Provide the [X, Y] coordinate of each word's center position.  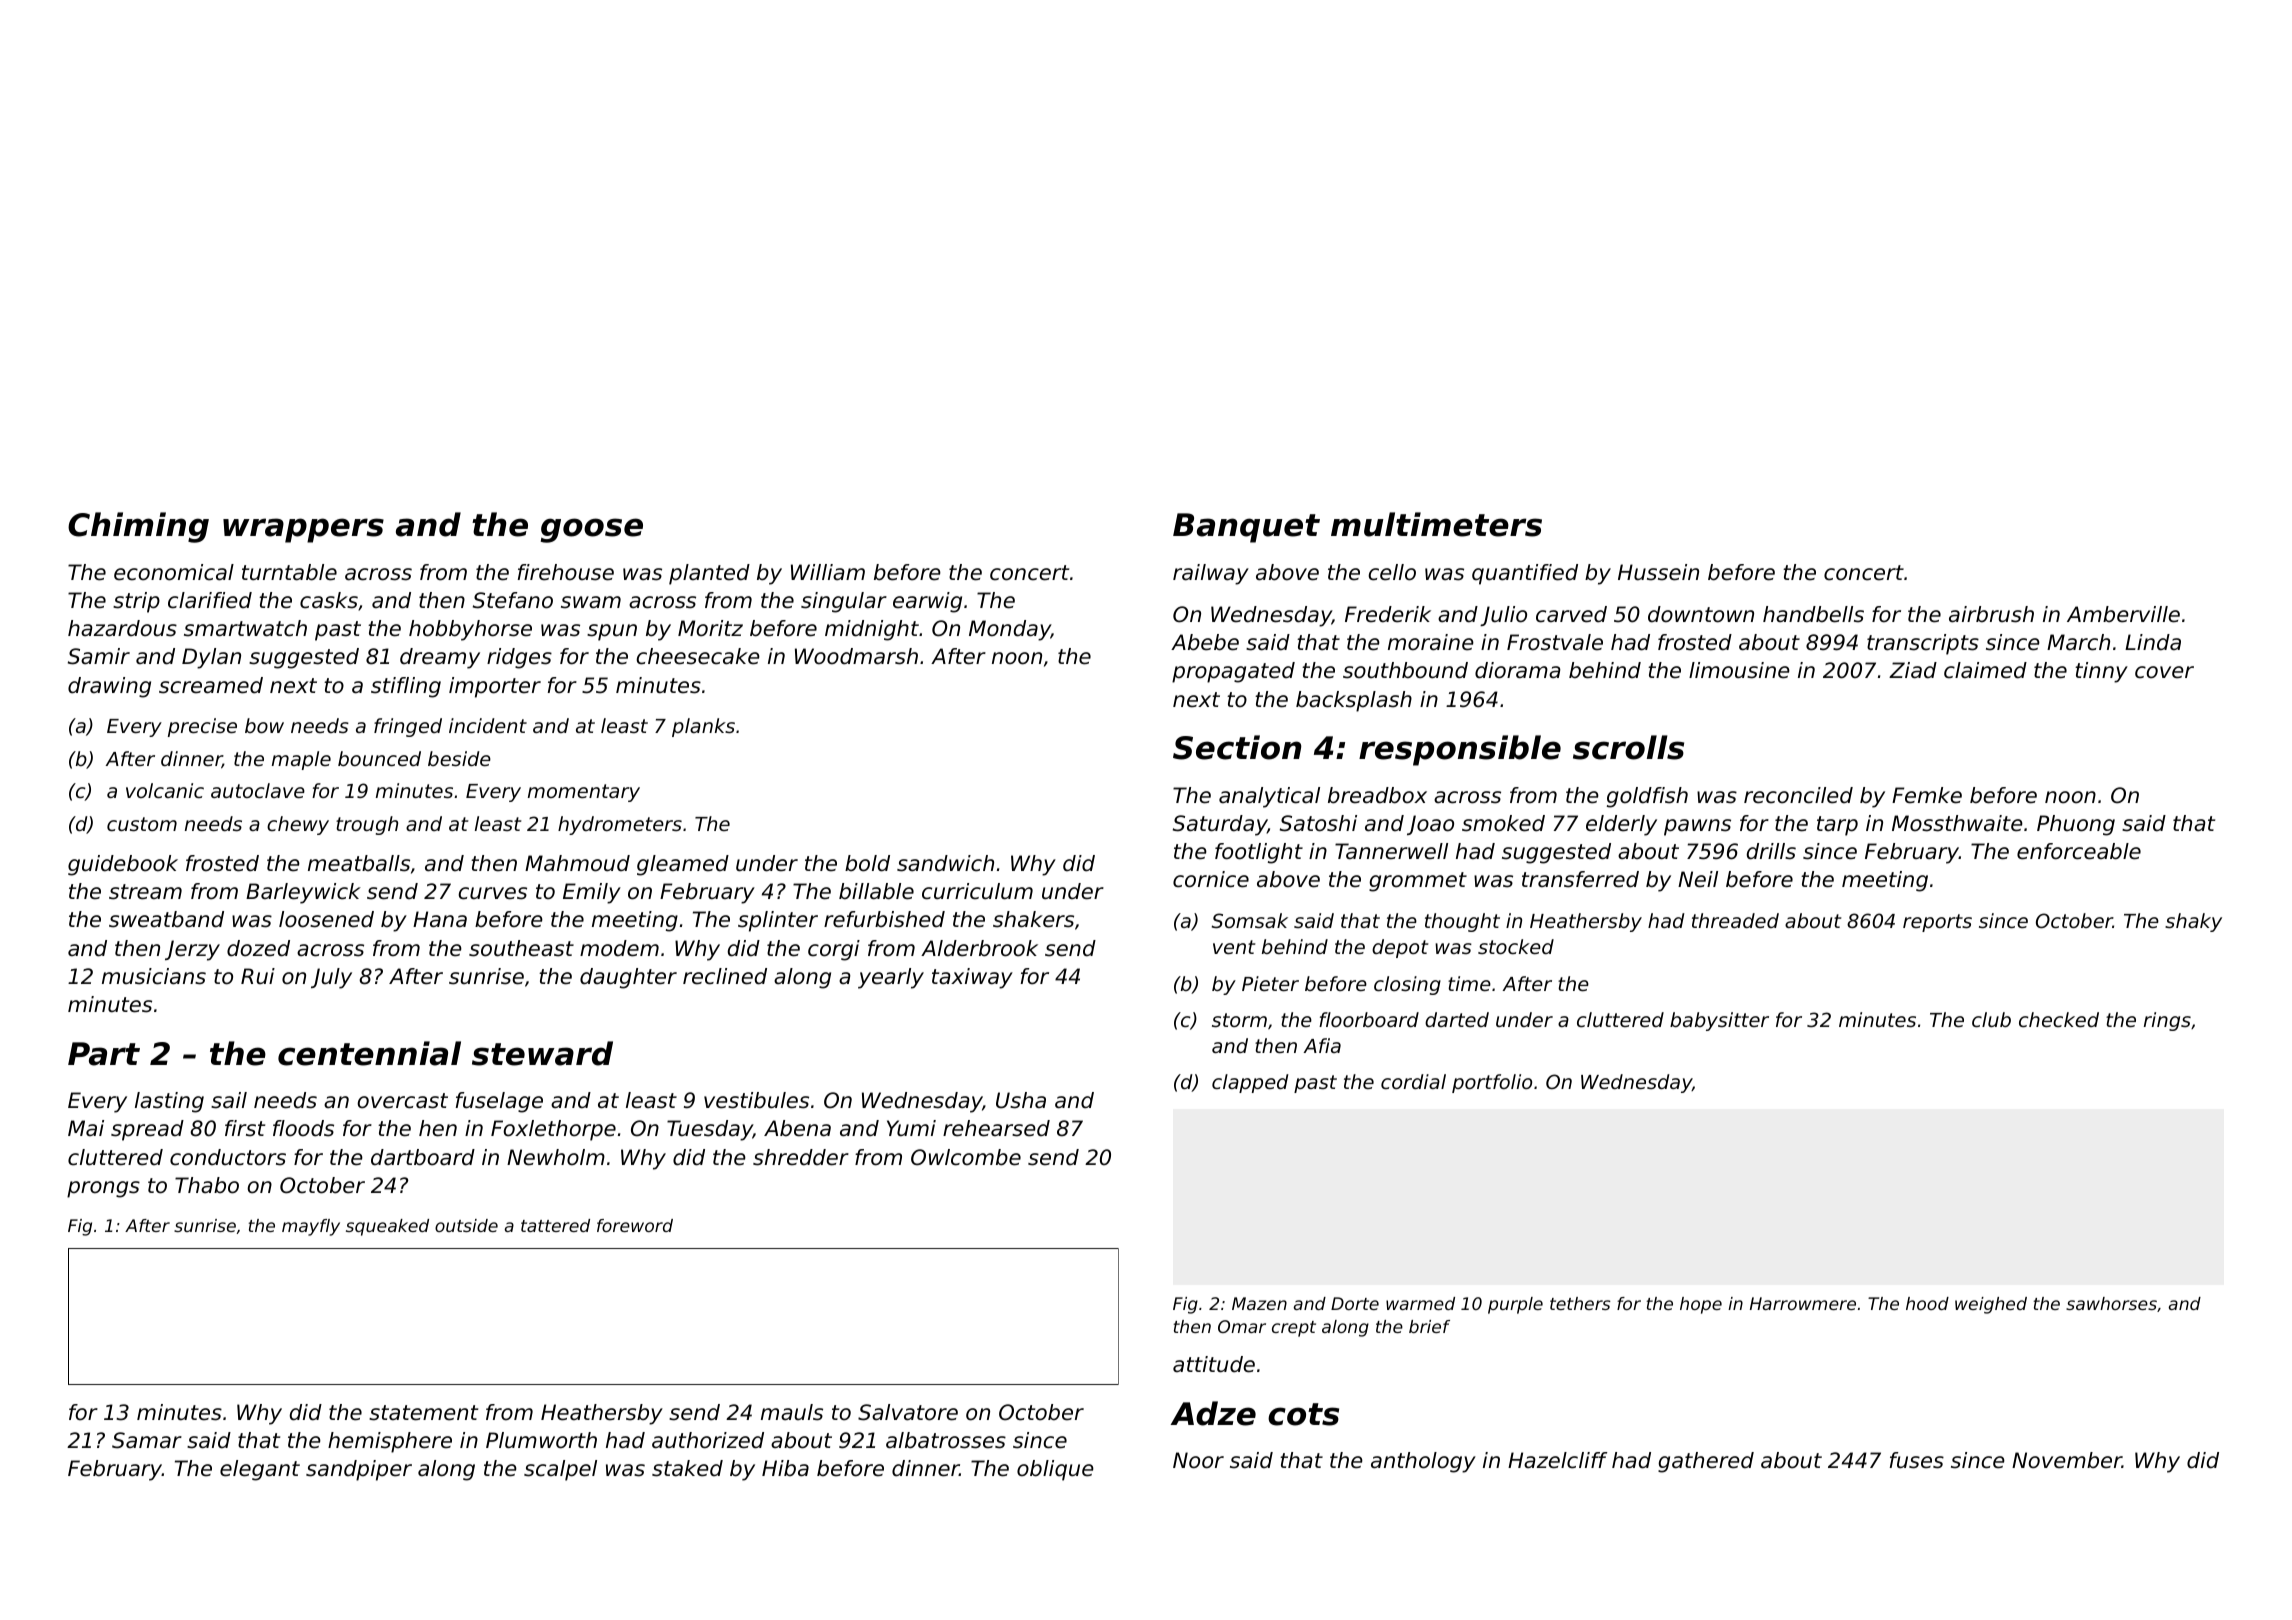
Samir [99, 656]
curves [493, 893]
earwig [927, 602]
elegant [260, 1470]
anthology [1423, 1462]
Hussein [1658, 572]
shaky [2193, 922]
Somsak [1250, 920]
